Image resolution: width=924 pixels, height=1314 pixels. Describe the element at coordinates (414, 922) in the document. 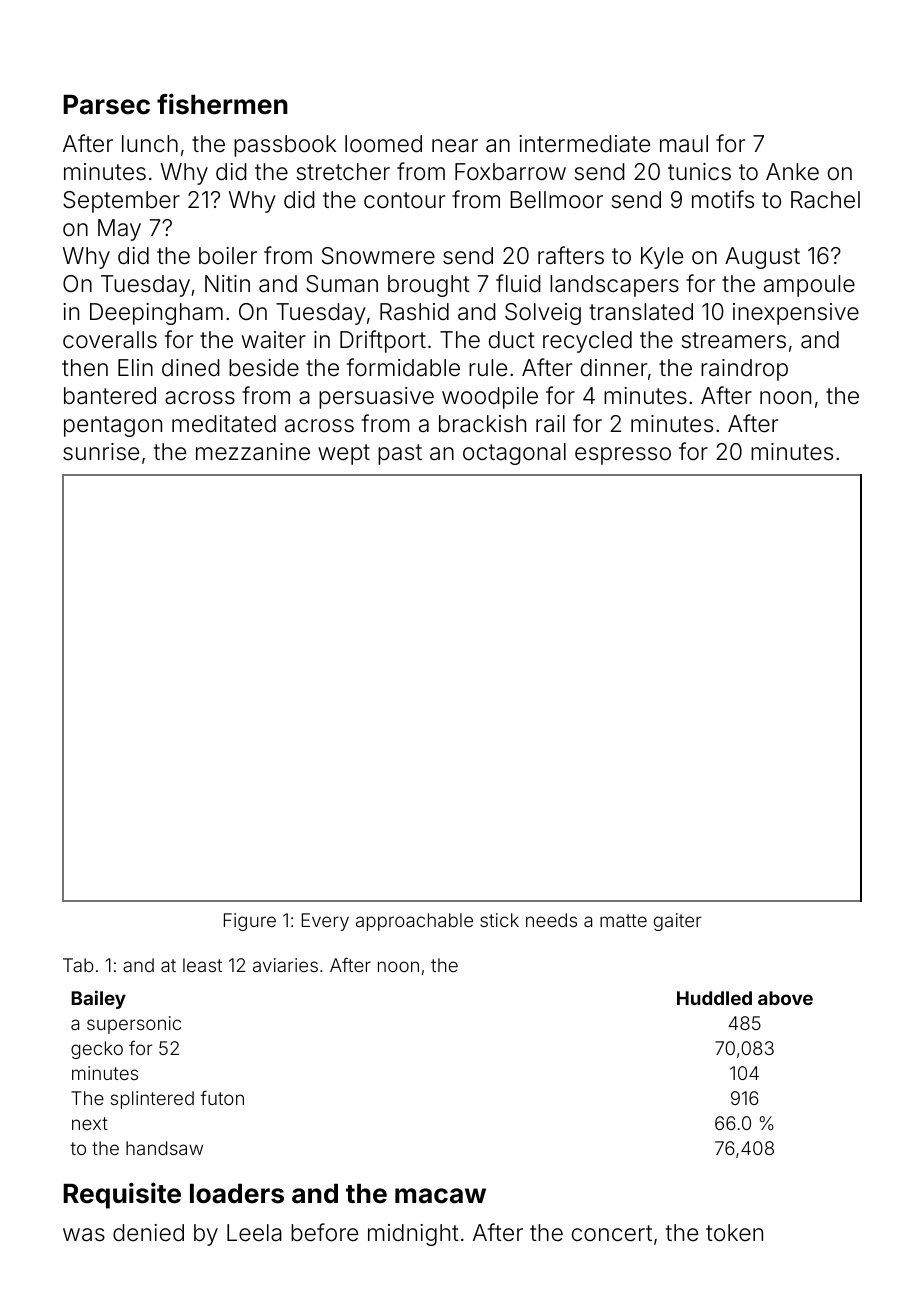

I see `approachable` at that location.
